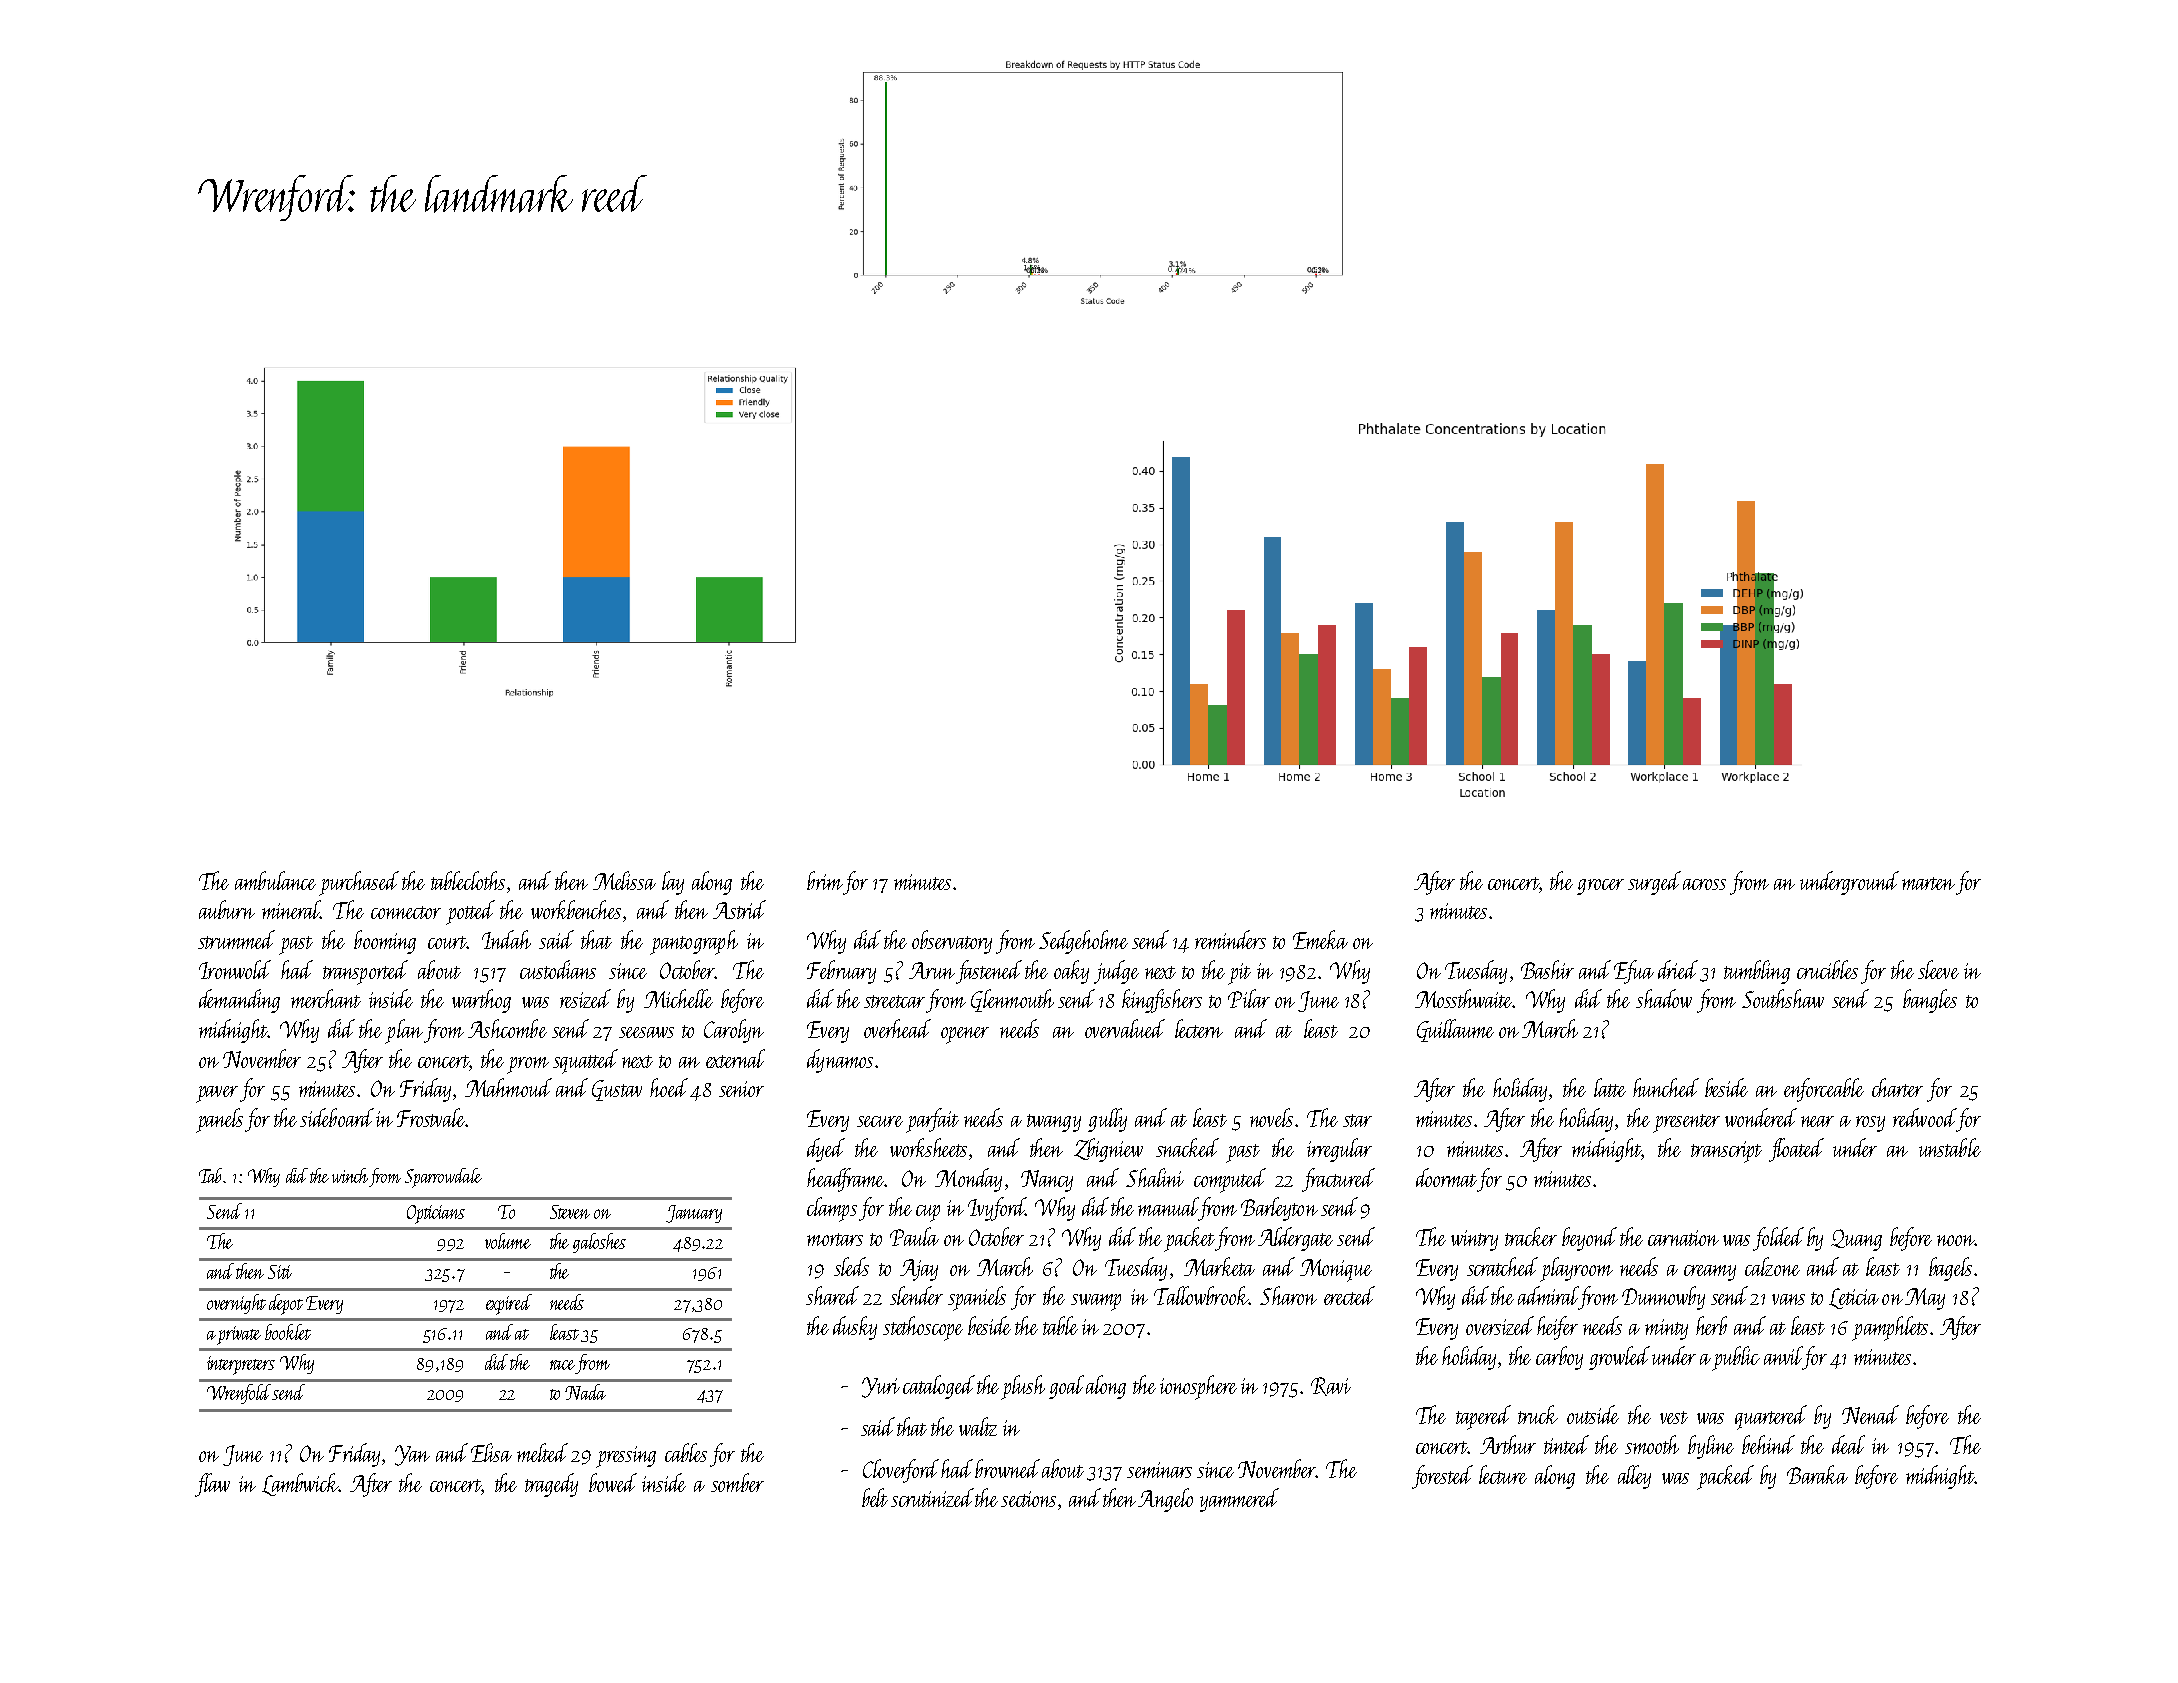 The height and width of the screenshot is (1683, 2178). Describe the element at coordinates (286, 1304) in the screenshot. I see `depot` at that location.
